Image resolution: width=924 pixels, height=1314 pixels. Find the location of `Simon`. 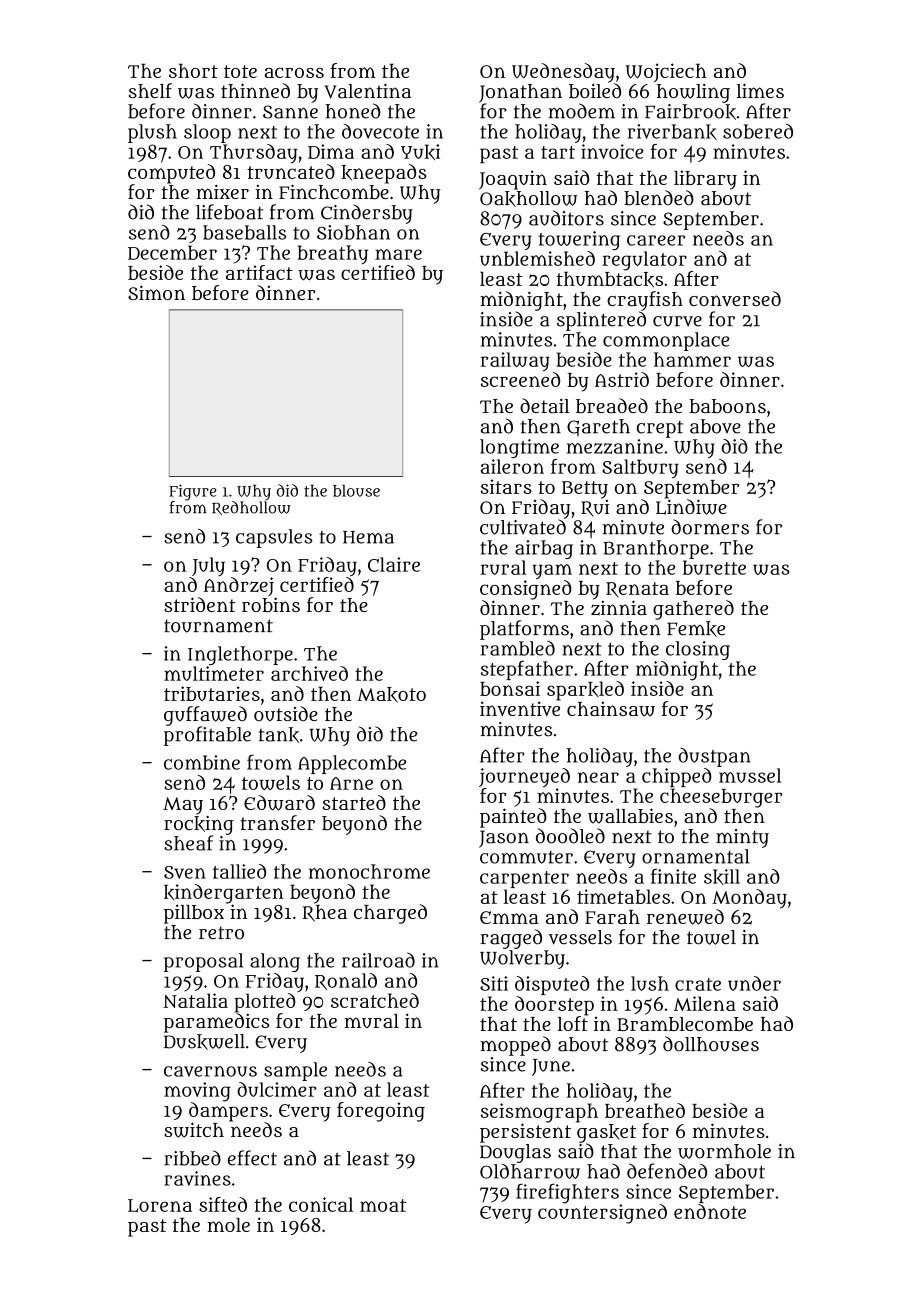

Simon is located at coordinates (156, 292).
